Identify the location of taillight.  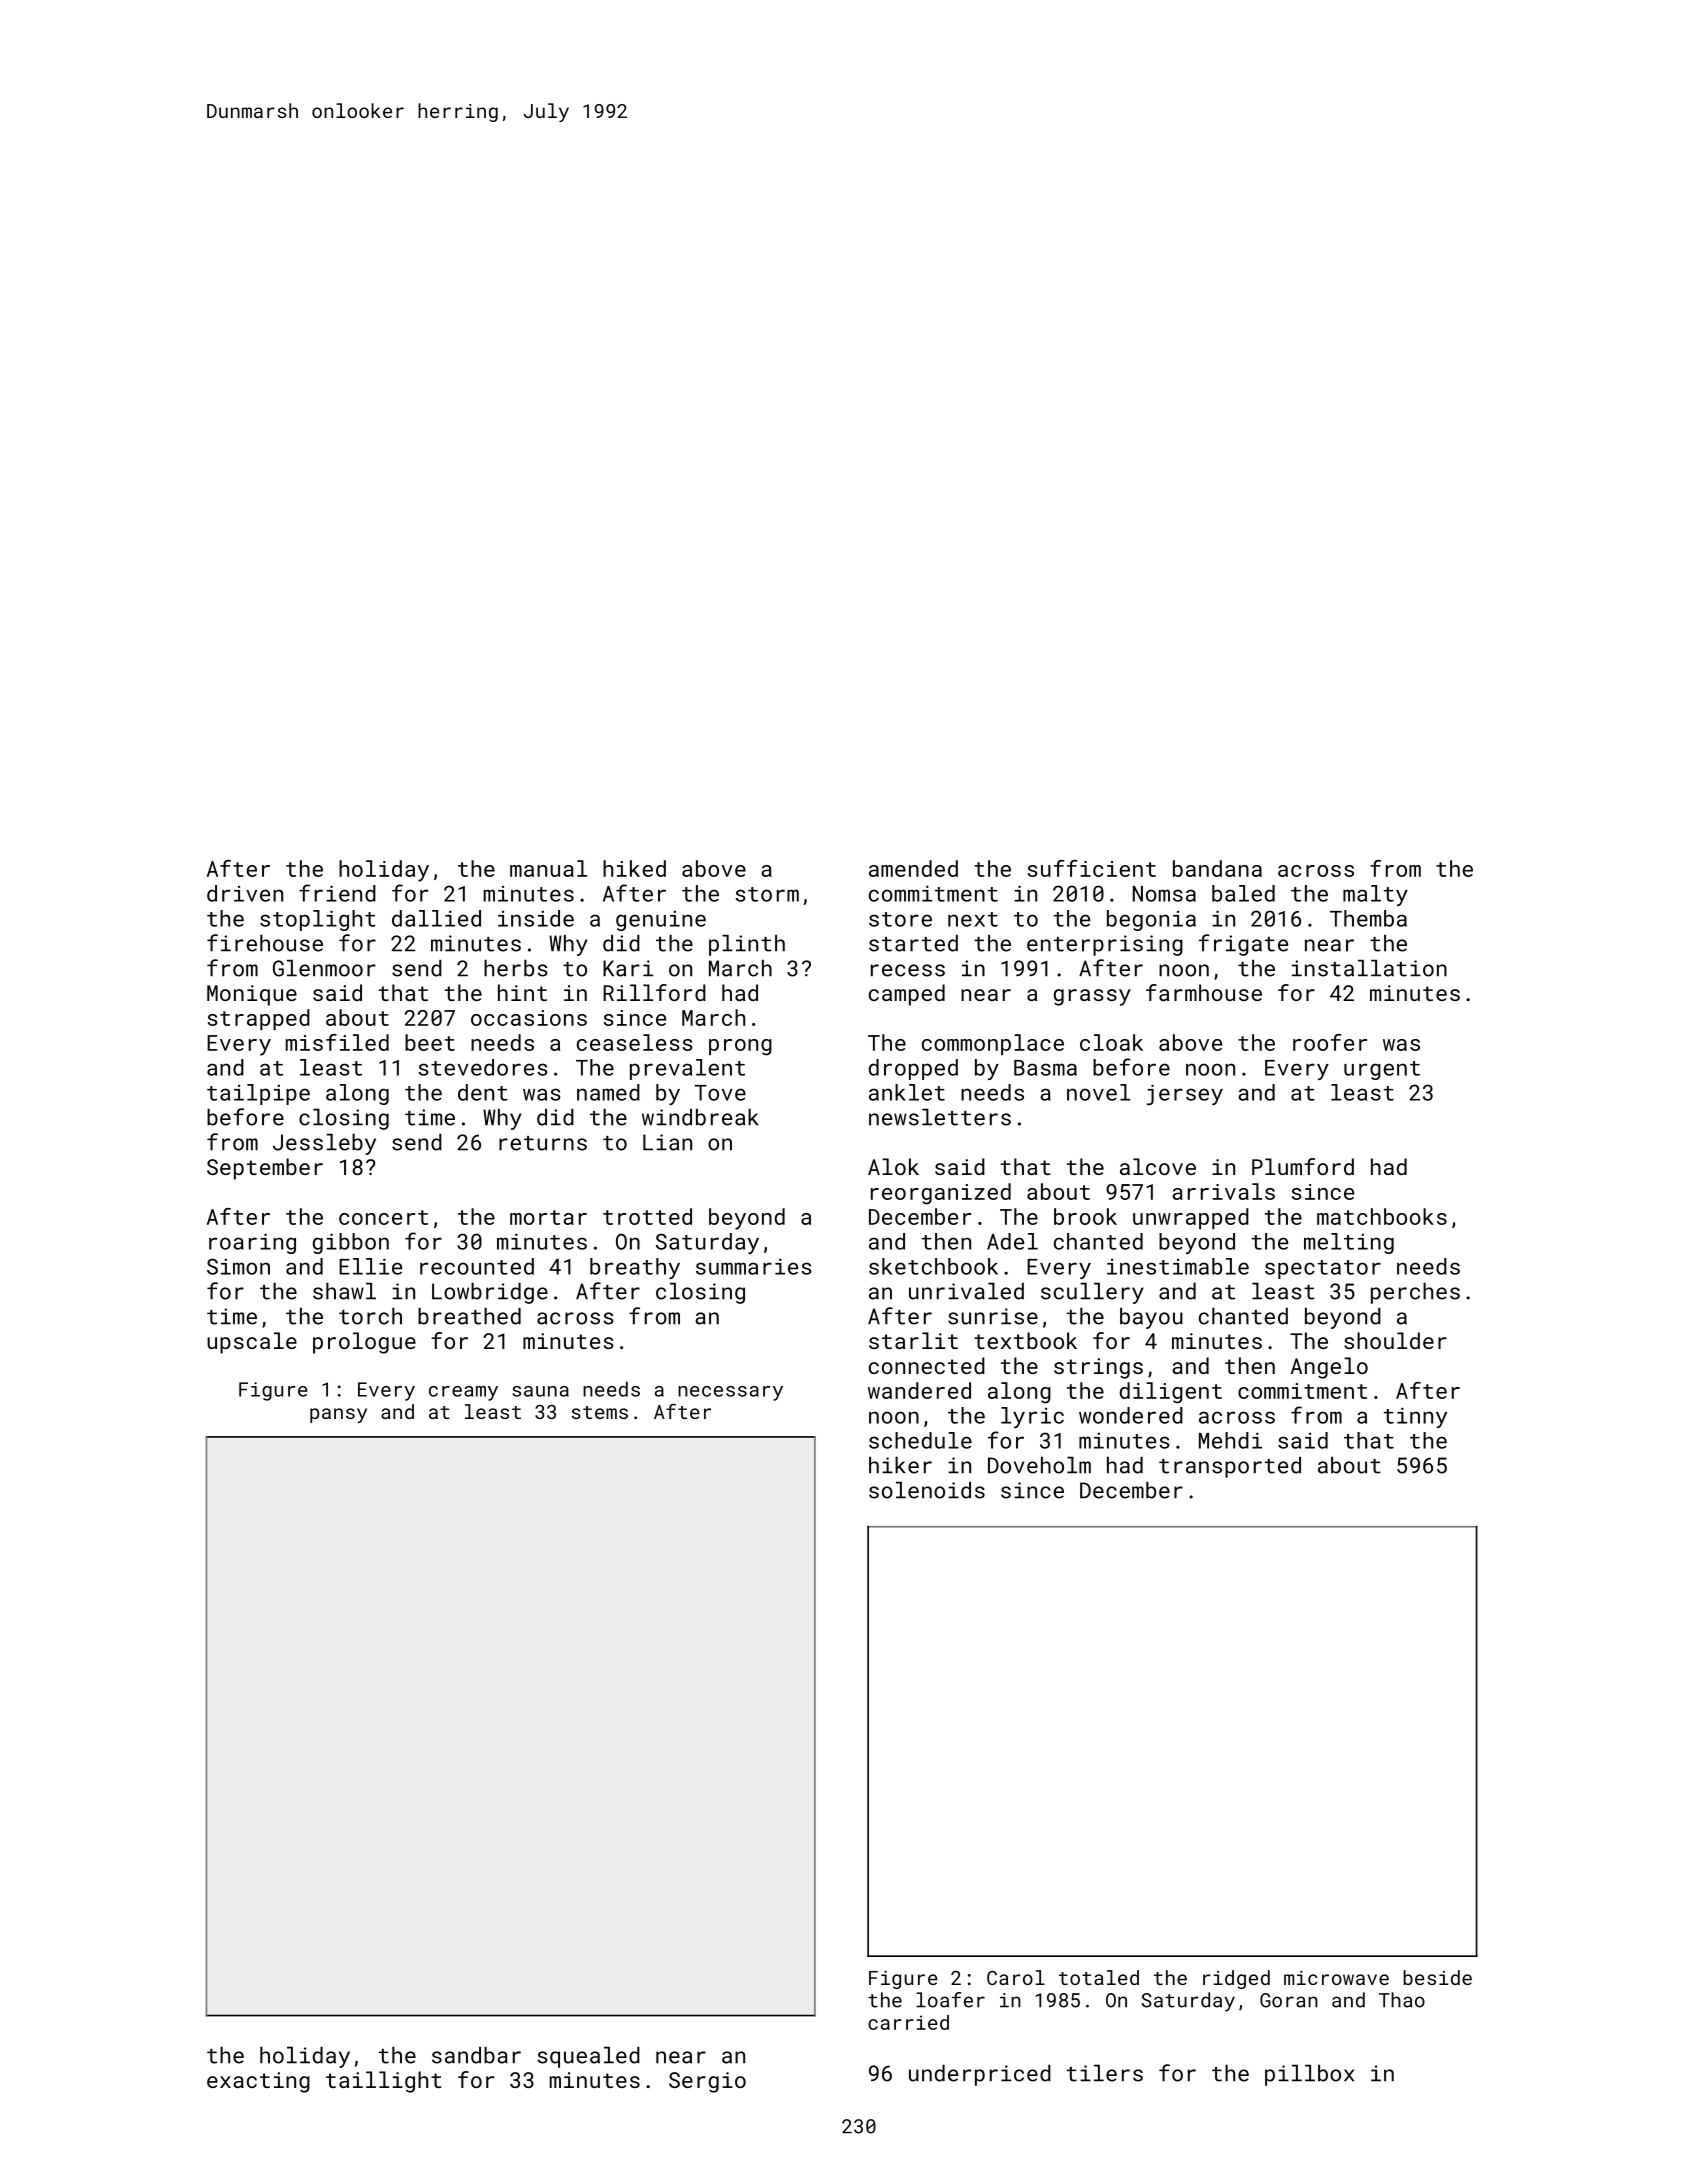
(384, 2082).
